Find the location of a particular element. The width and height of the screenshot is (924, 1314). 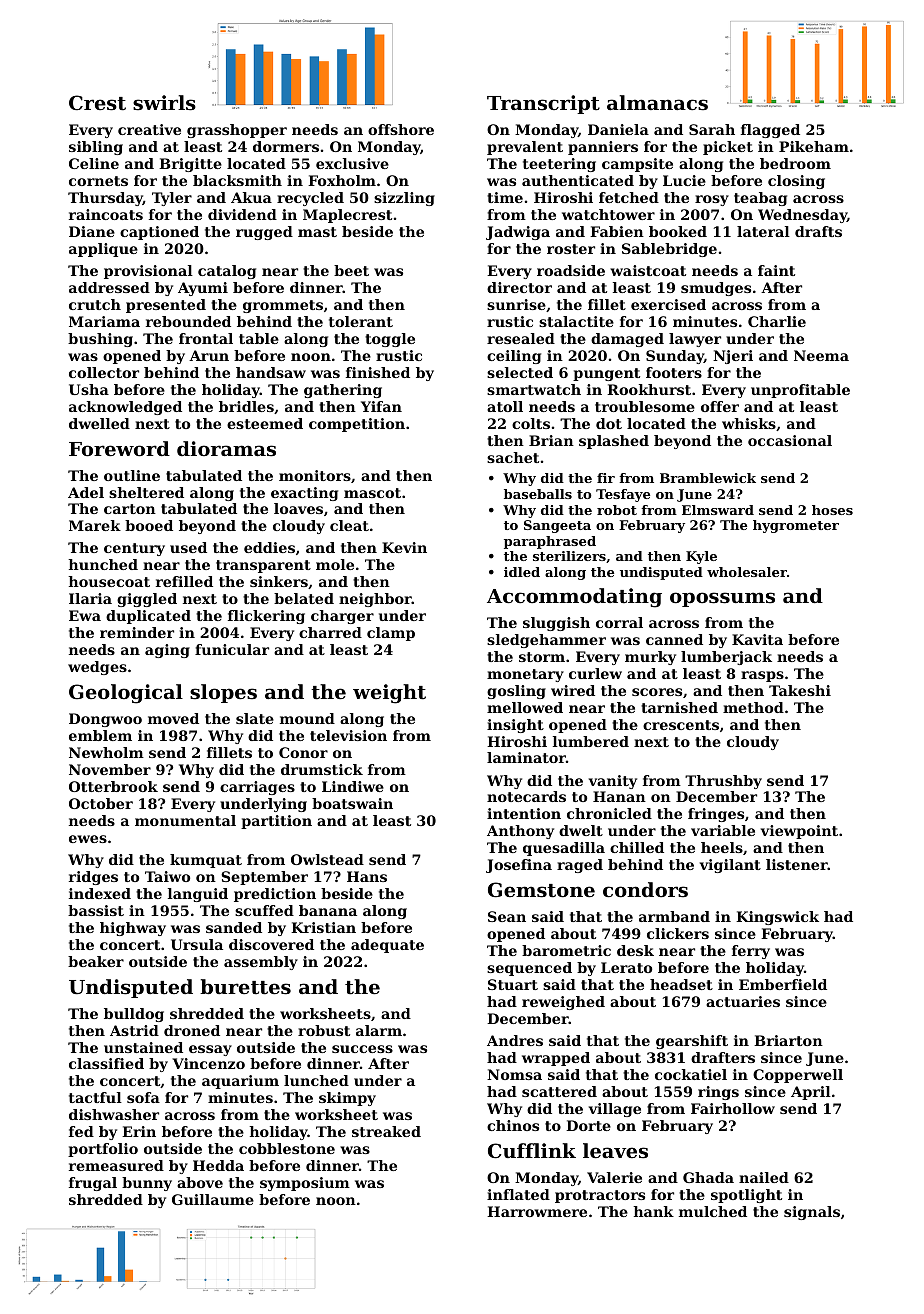

moved is located at coordinates (173, 718).
